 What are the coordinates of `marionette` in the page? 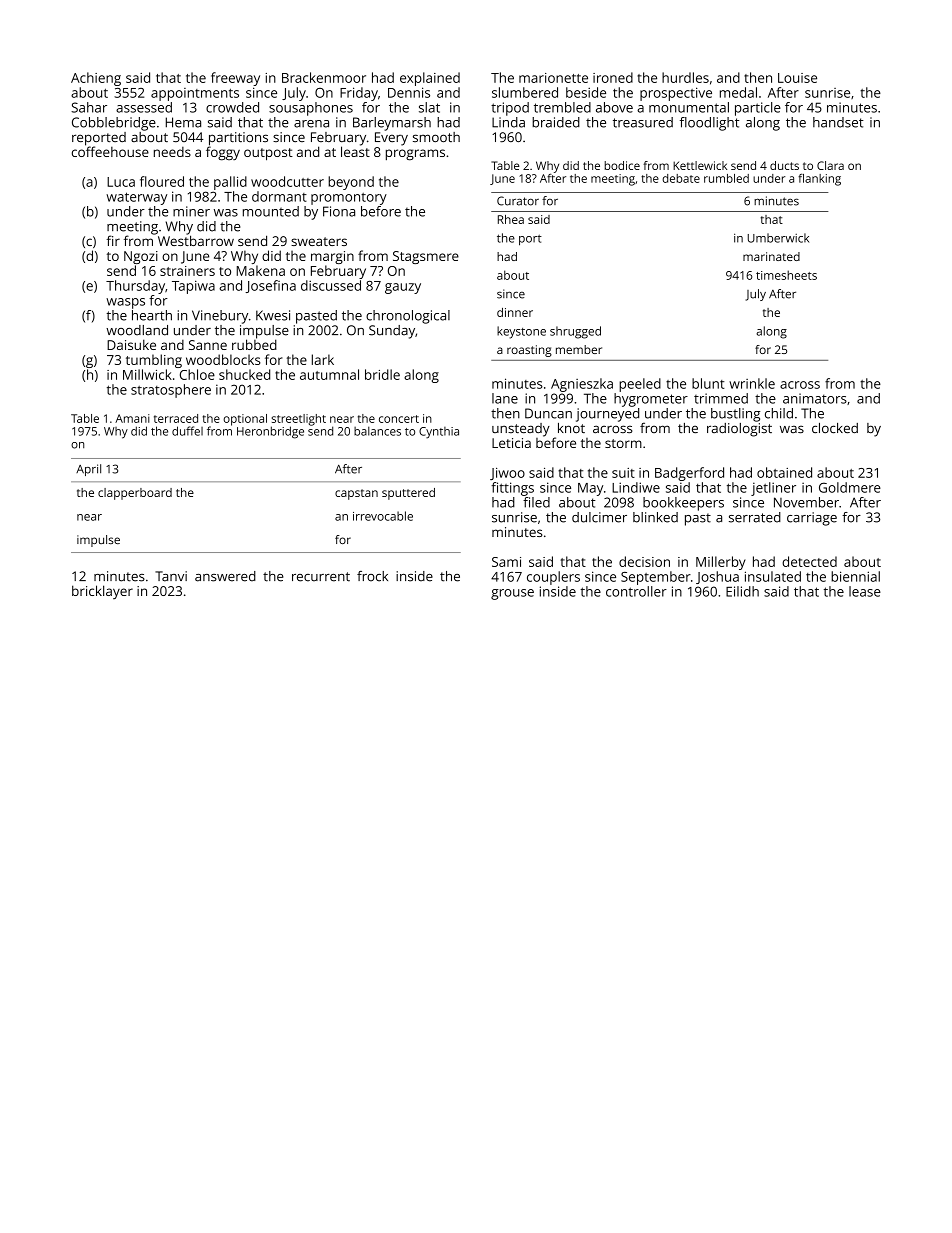 It's located at (553, 78).
